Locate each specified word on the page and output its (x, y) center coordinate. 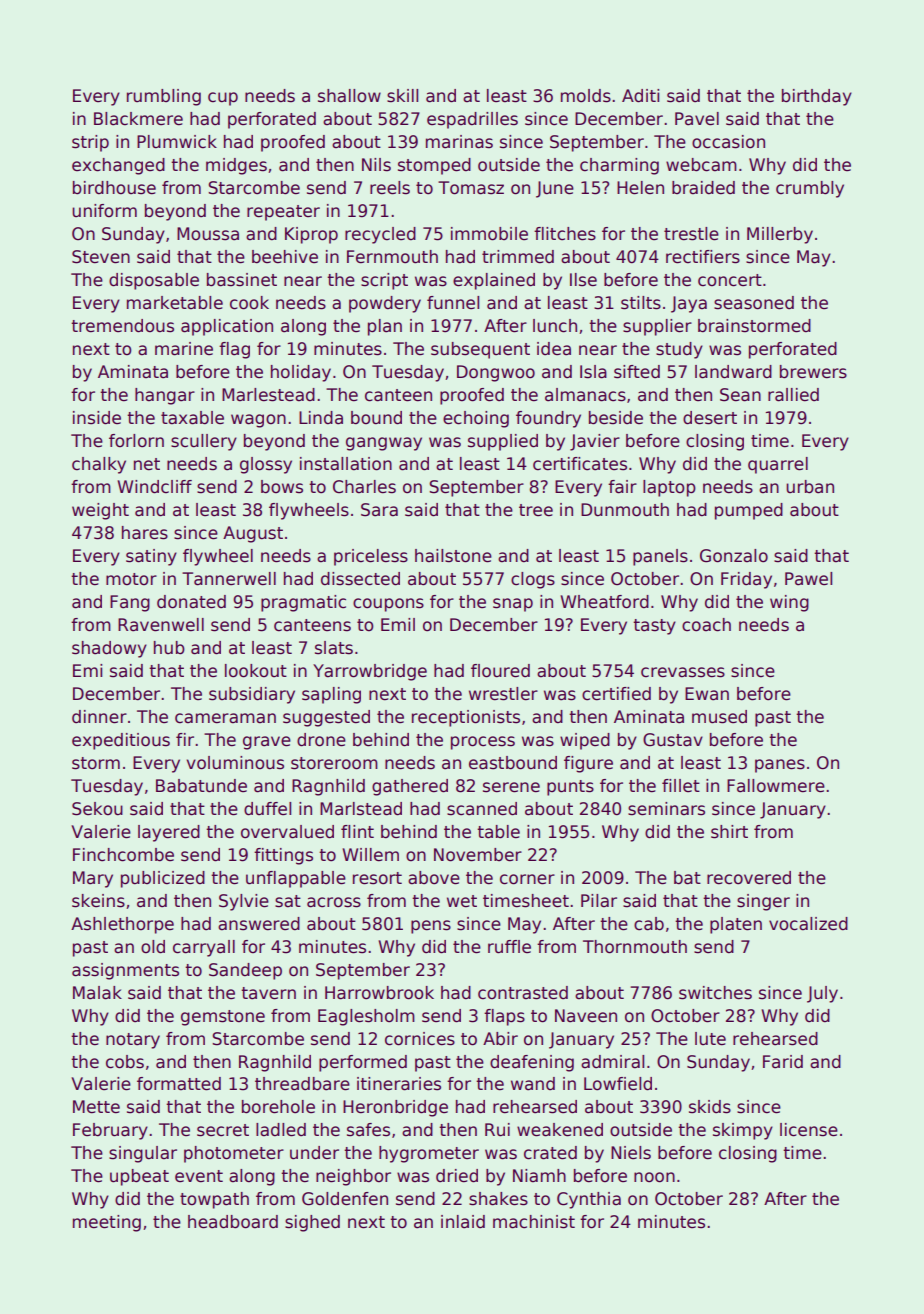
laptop (669, 488)
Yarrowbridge (370, 672)
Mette (96, 1107)
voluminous (235, 763)
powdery (385, 304)
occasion (728, 142)
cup (223, 99)
